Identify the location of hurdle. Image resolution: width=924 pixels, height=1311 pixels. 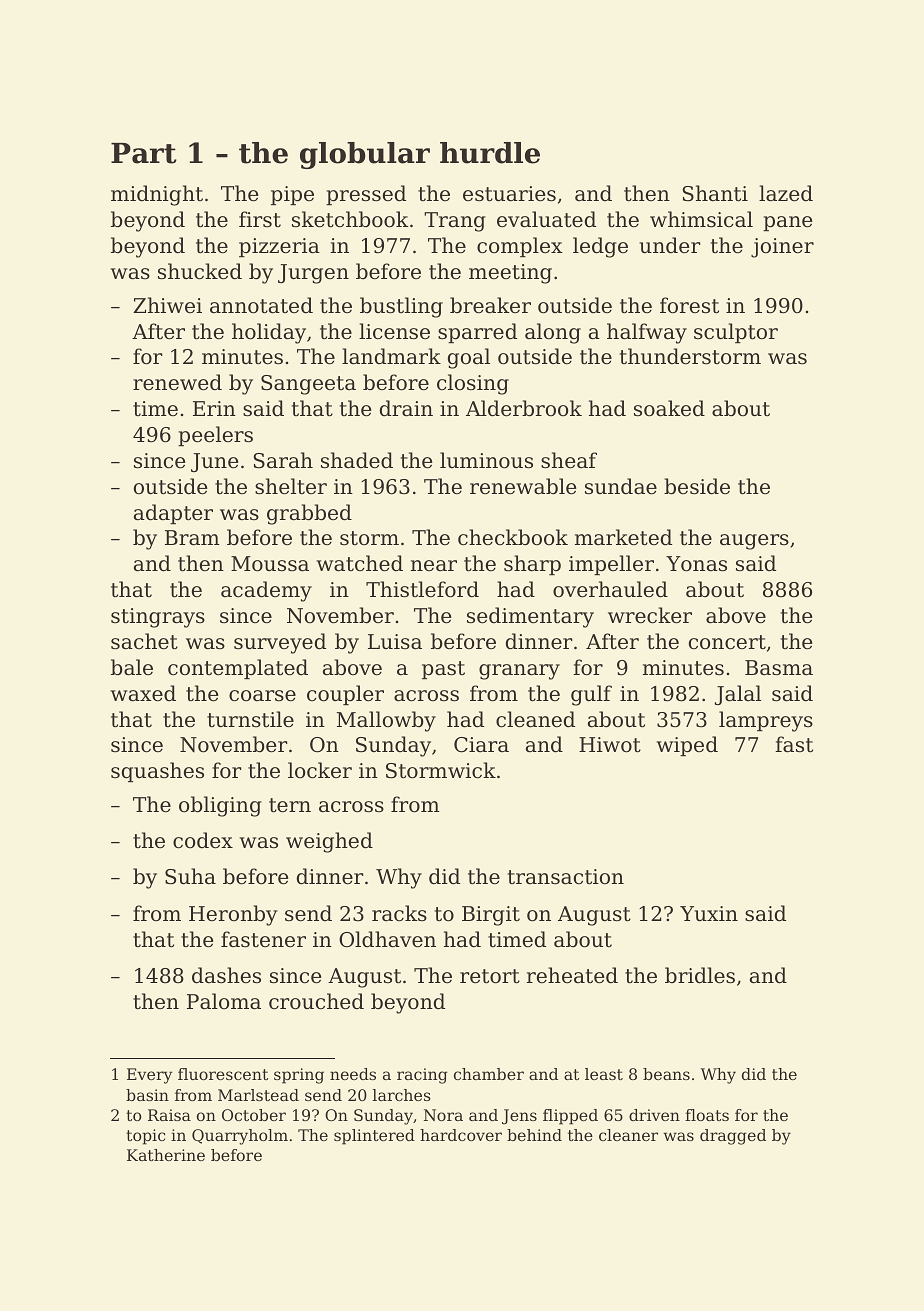
(490, 153).
